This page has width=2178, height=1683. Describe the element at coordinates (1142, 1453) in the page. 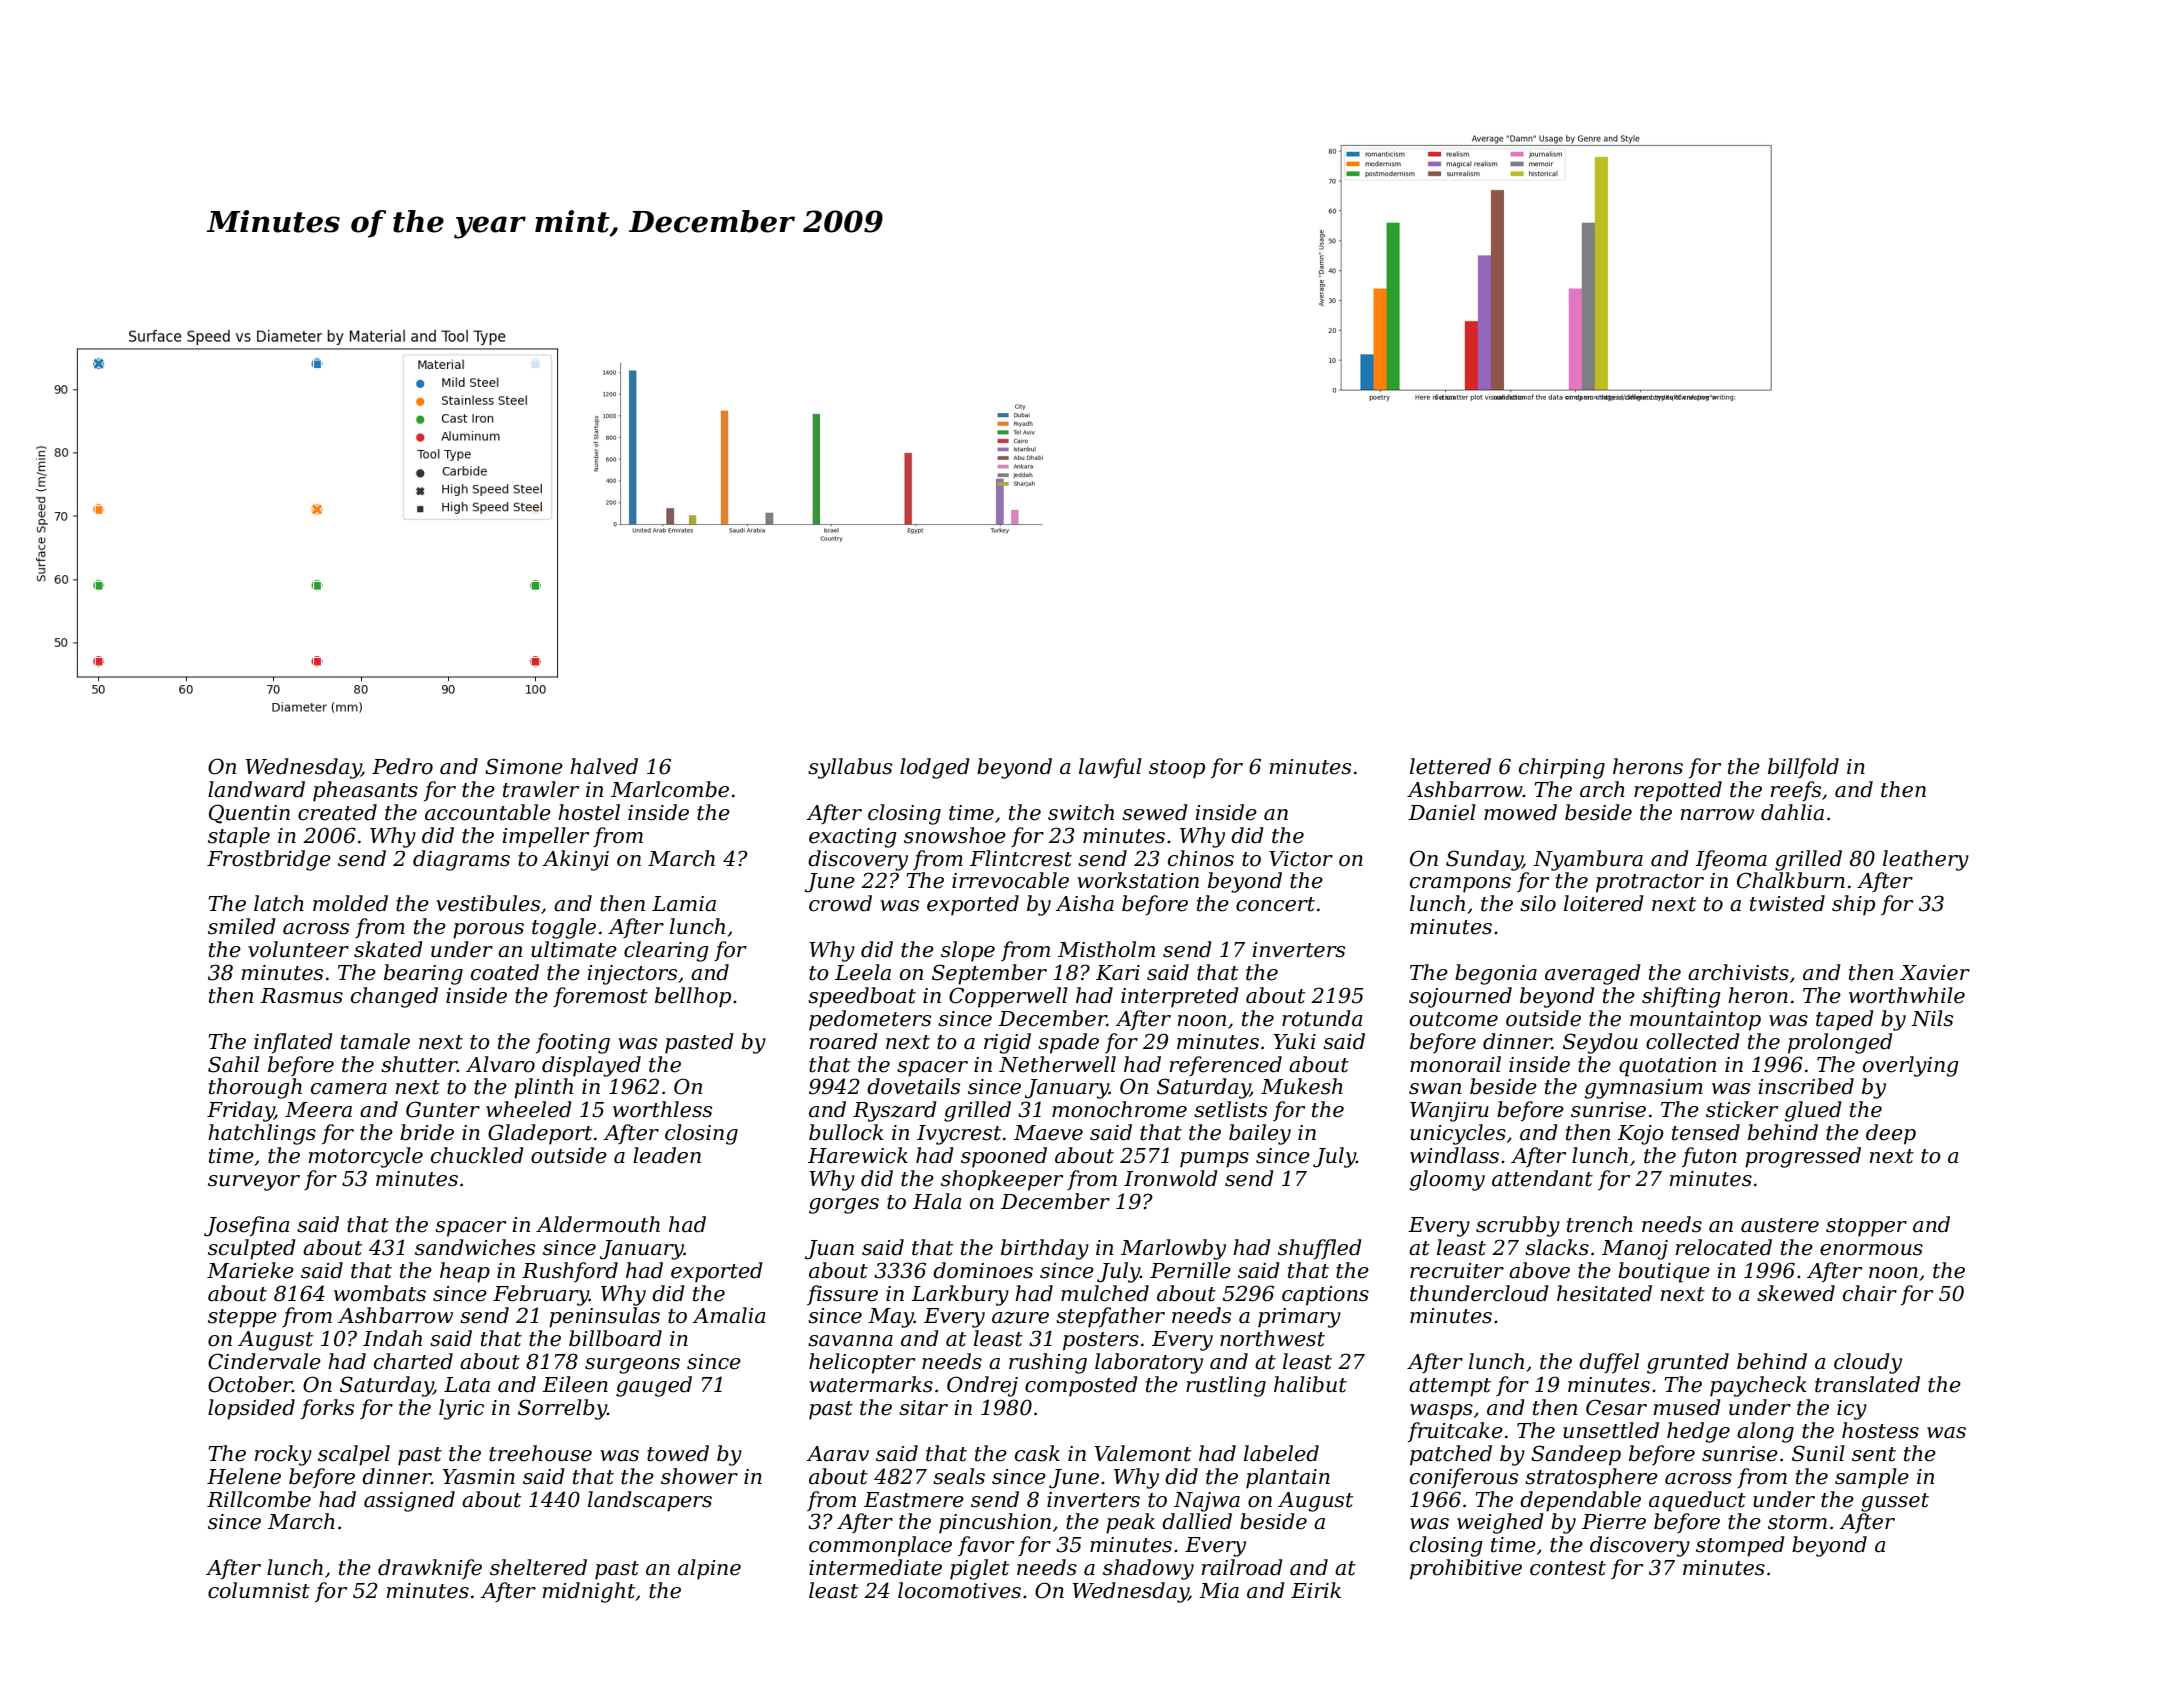

I see `Valemont` at that location.
